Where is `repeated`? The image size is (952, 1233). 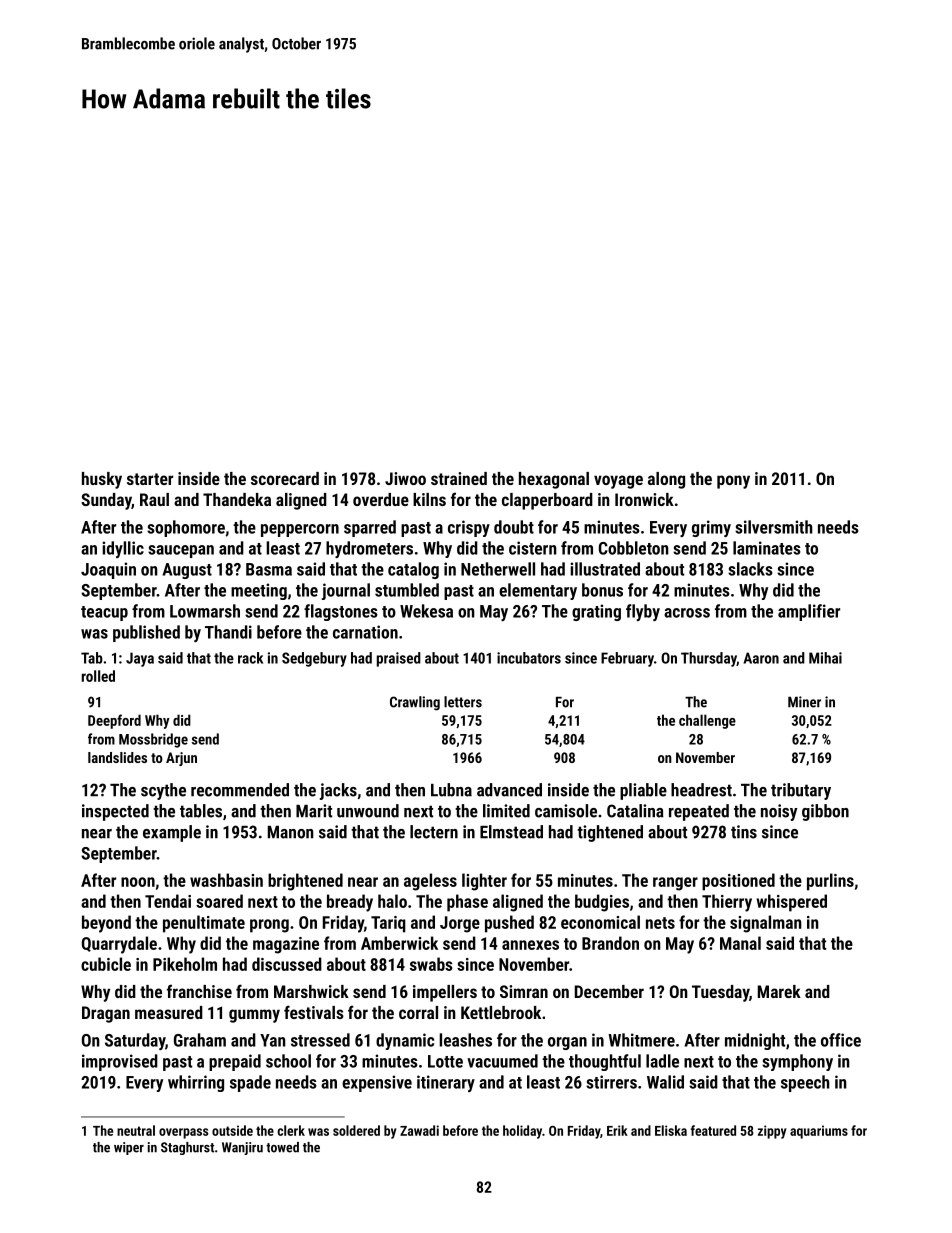
repeated is located at coordinates (699, 812).
